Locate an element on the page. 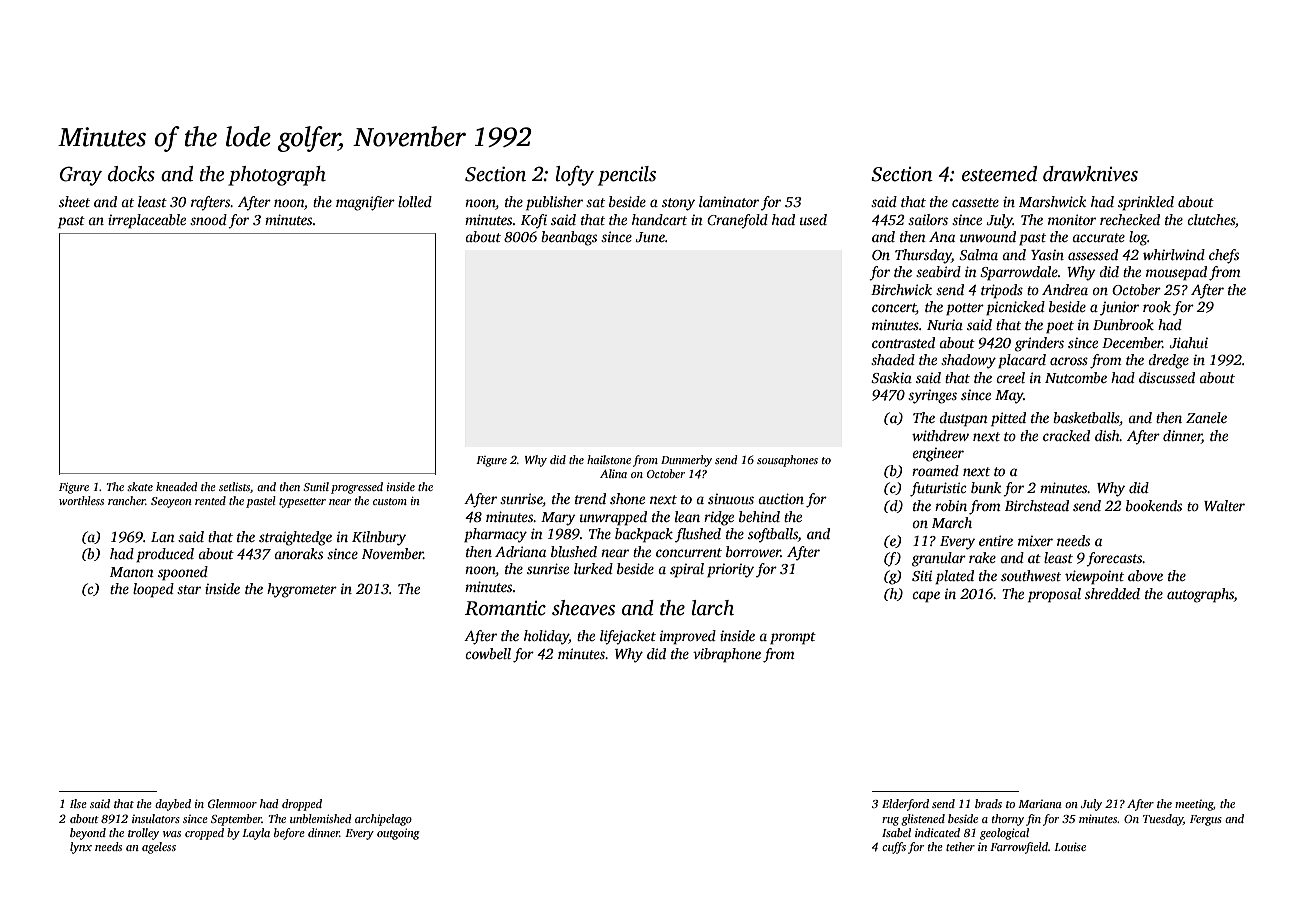 Image resolution: width=1308 pixels, height=924 pixels. before is located at coordinates (289, 834).
